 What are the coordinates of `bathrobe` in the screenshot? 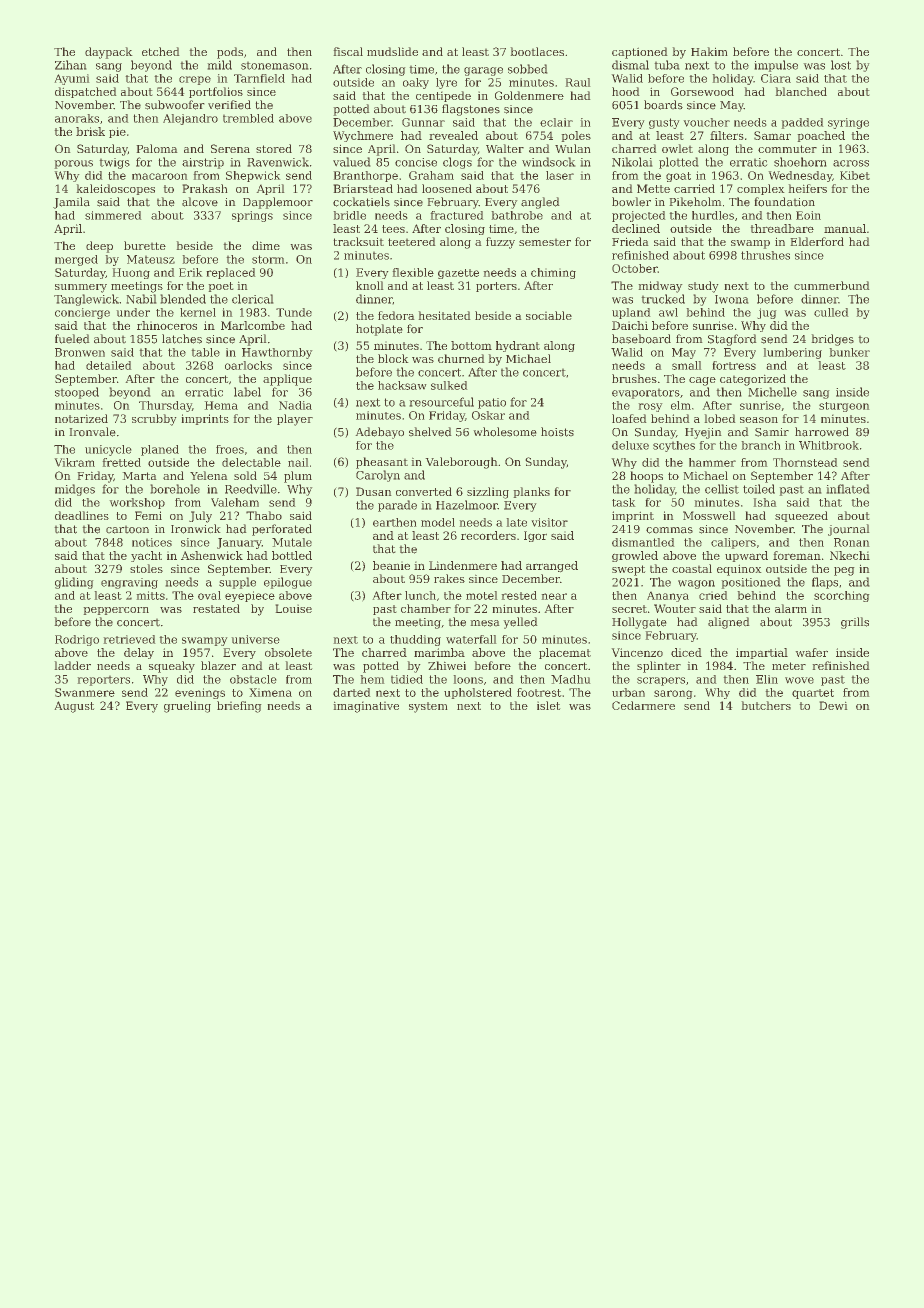 It's located at (517, 215).
